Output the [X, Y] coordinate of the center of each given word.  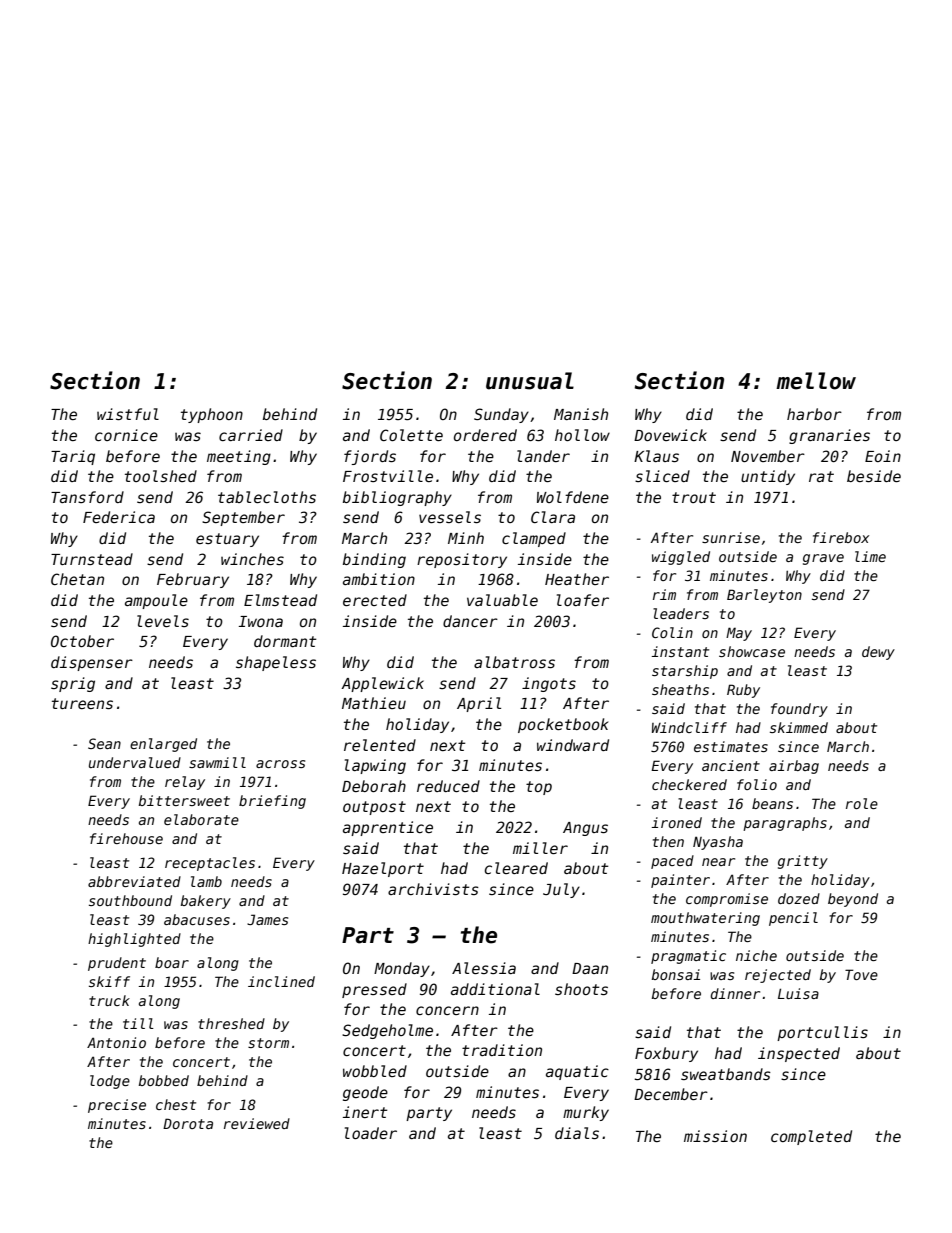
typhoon [212, 415]
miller [540, 848]
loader [371, 1133]
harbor [814, 414]
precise [117, 1106]
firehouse [126, 838]
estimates [731, 746]
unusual [530, 381]
